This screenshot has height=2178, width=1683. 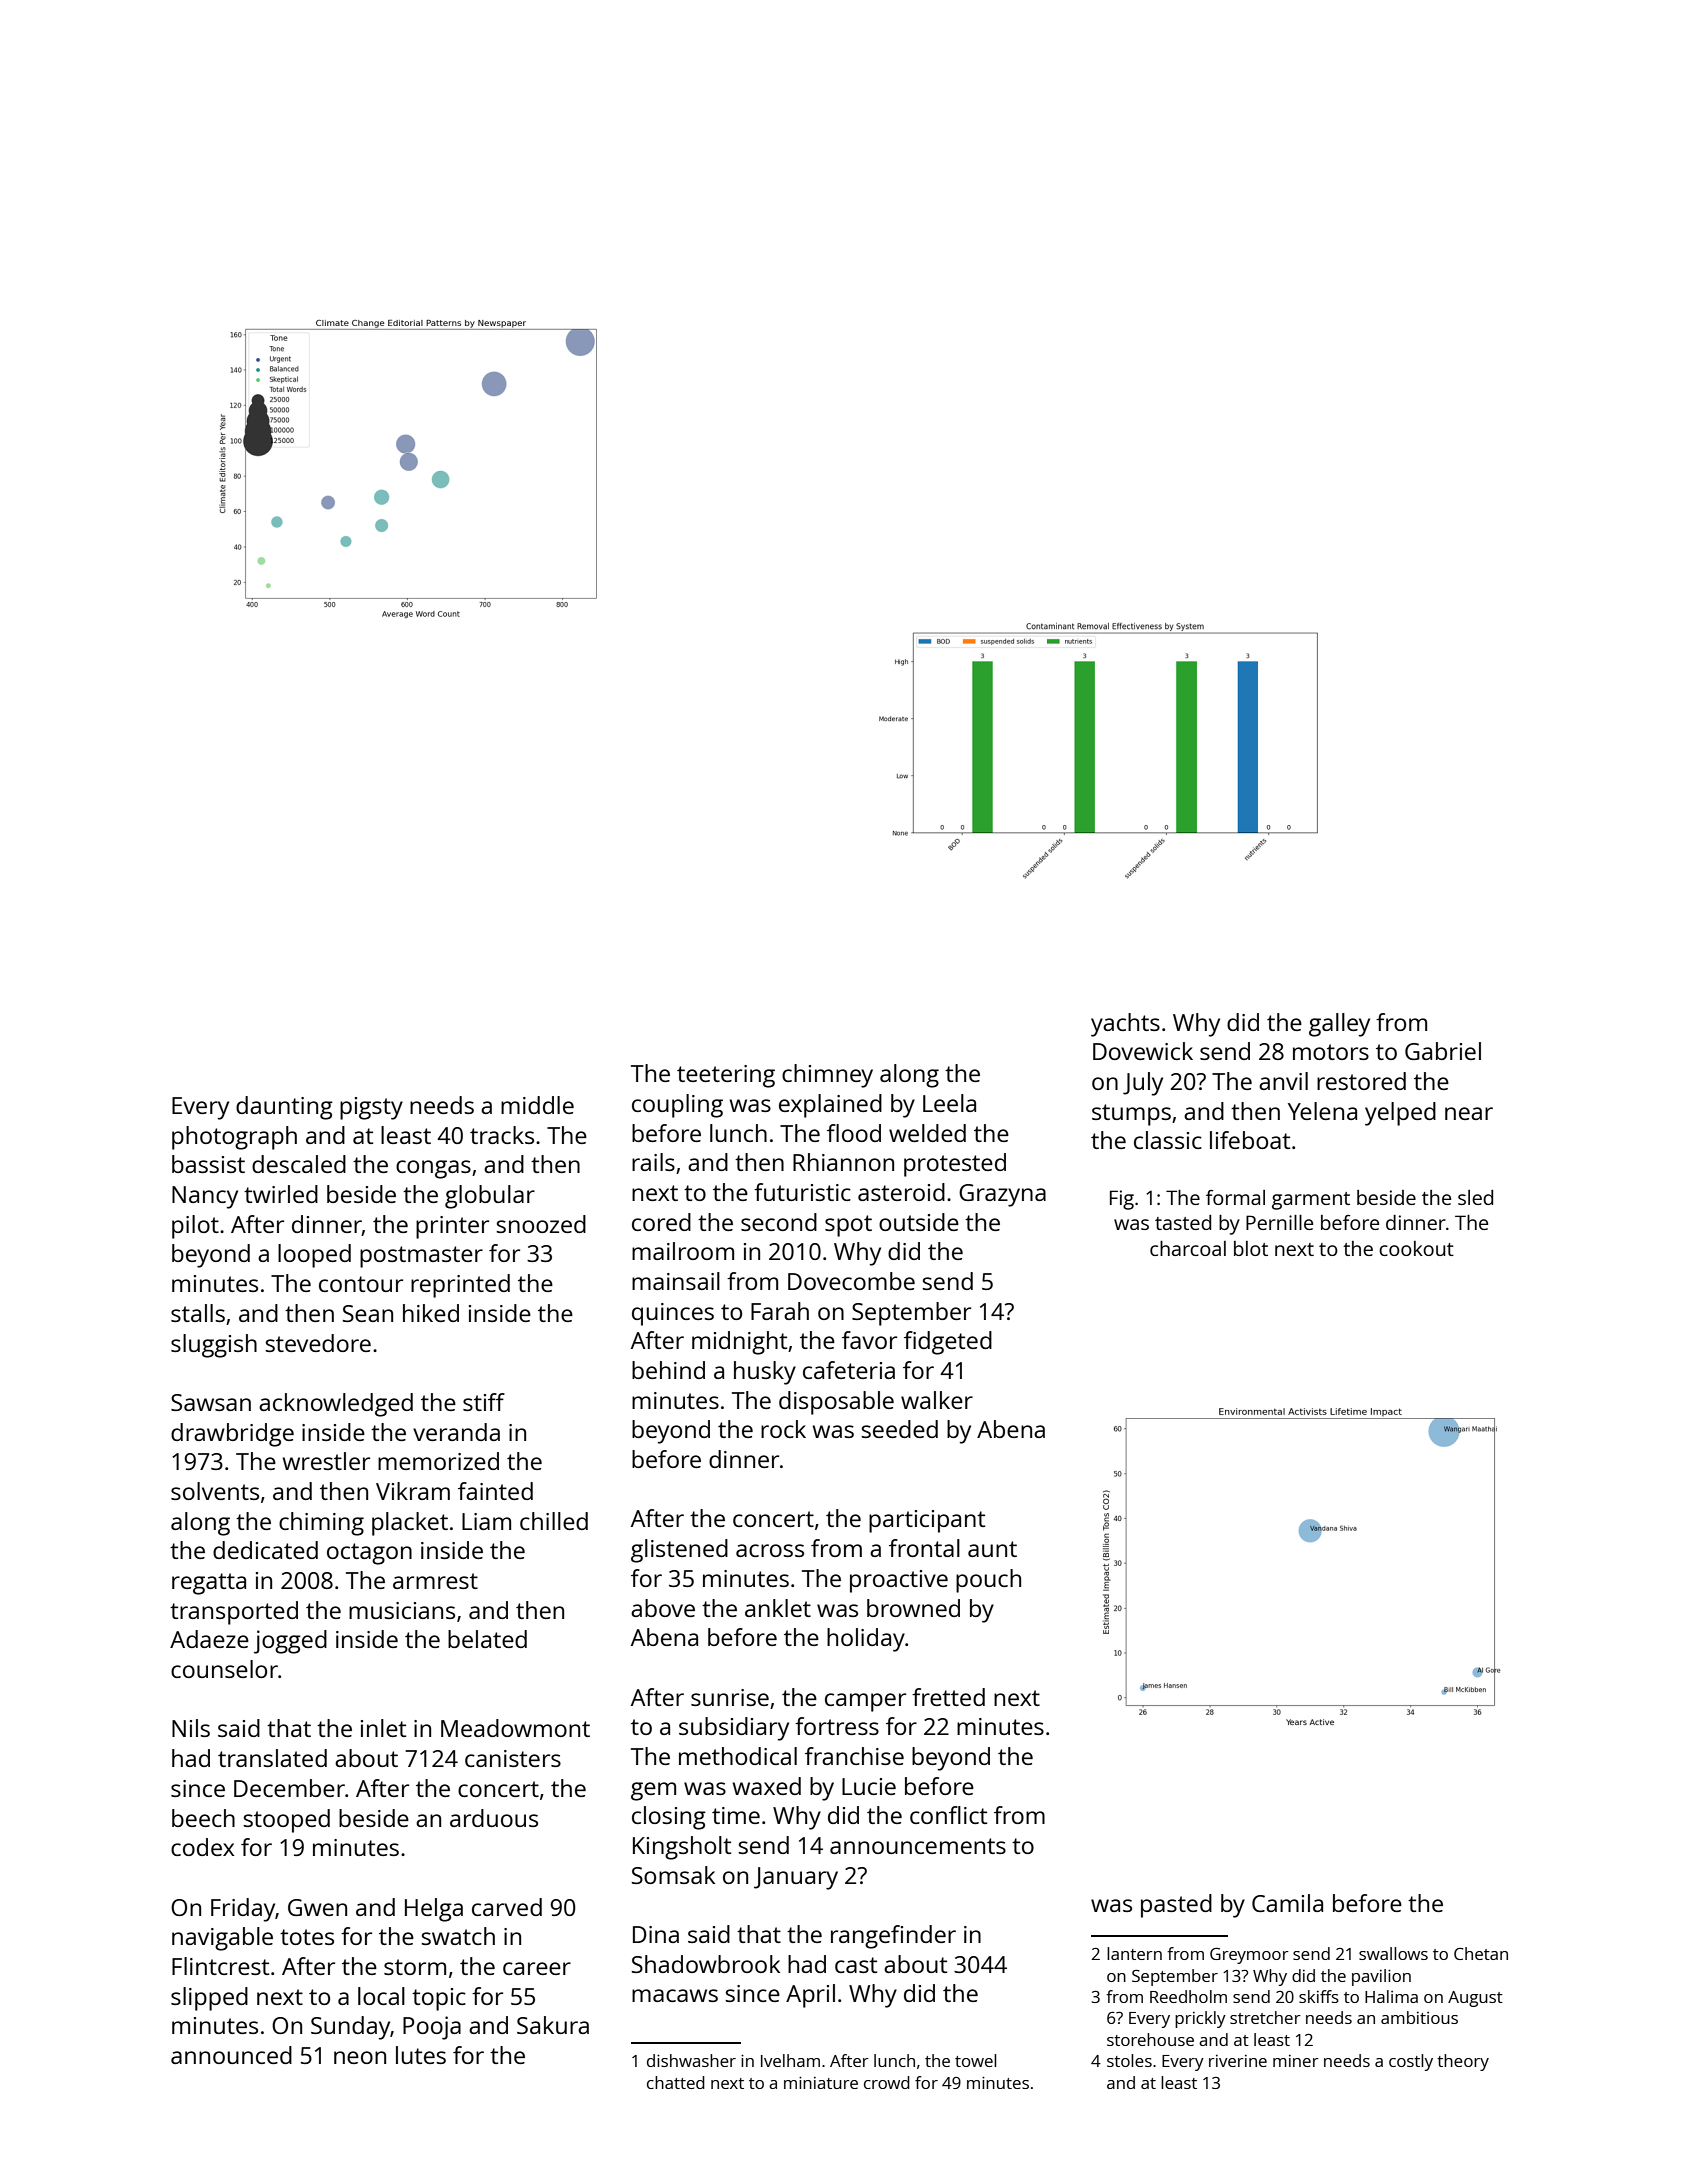 What do you see at coordinates (1339, 1025) in the screenshot?
I see `galley` at bounding box center [1339, 1025].
